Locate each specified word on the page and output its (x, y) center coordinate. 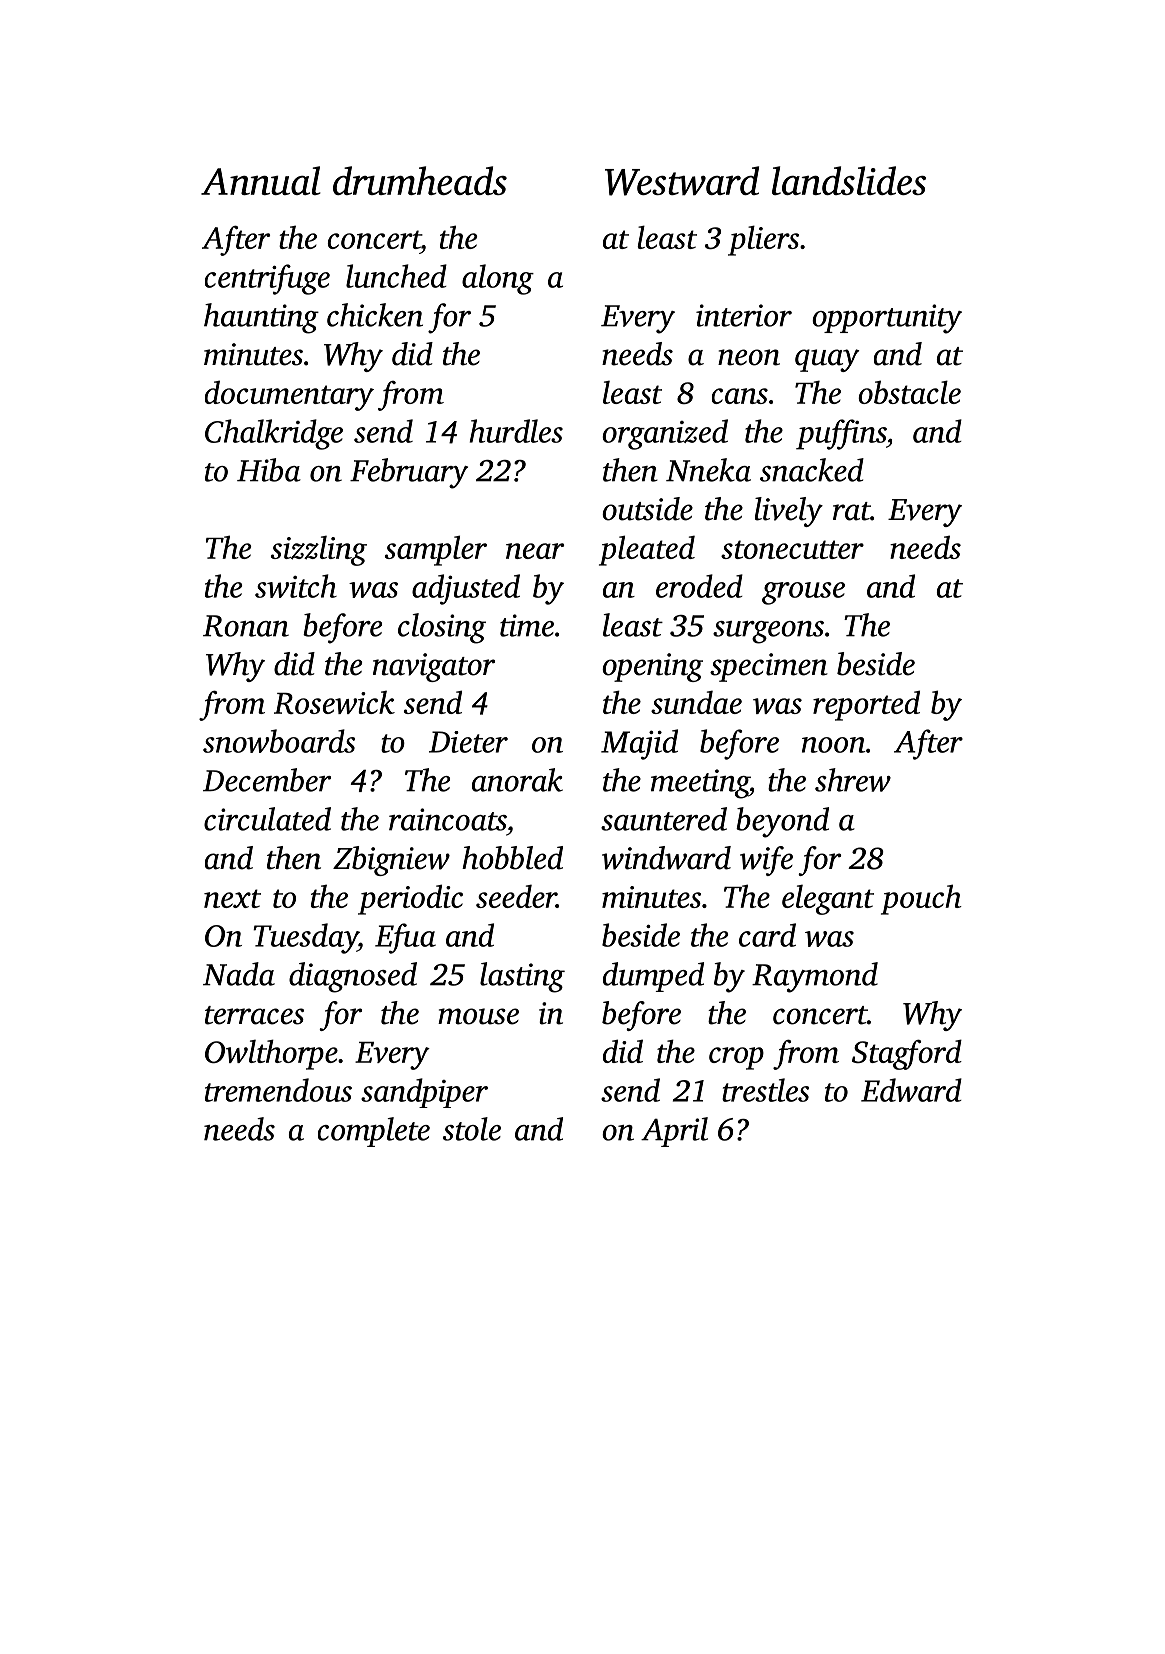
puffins (841, 434)
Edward (911, 1090)
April (674, 1132)
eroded (699, 586)
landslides (849, 180)
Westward (682, 181)
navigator (434, 667)
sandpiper (424, 1093)
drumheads (420, 180)
